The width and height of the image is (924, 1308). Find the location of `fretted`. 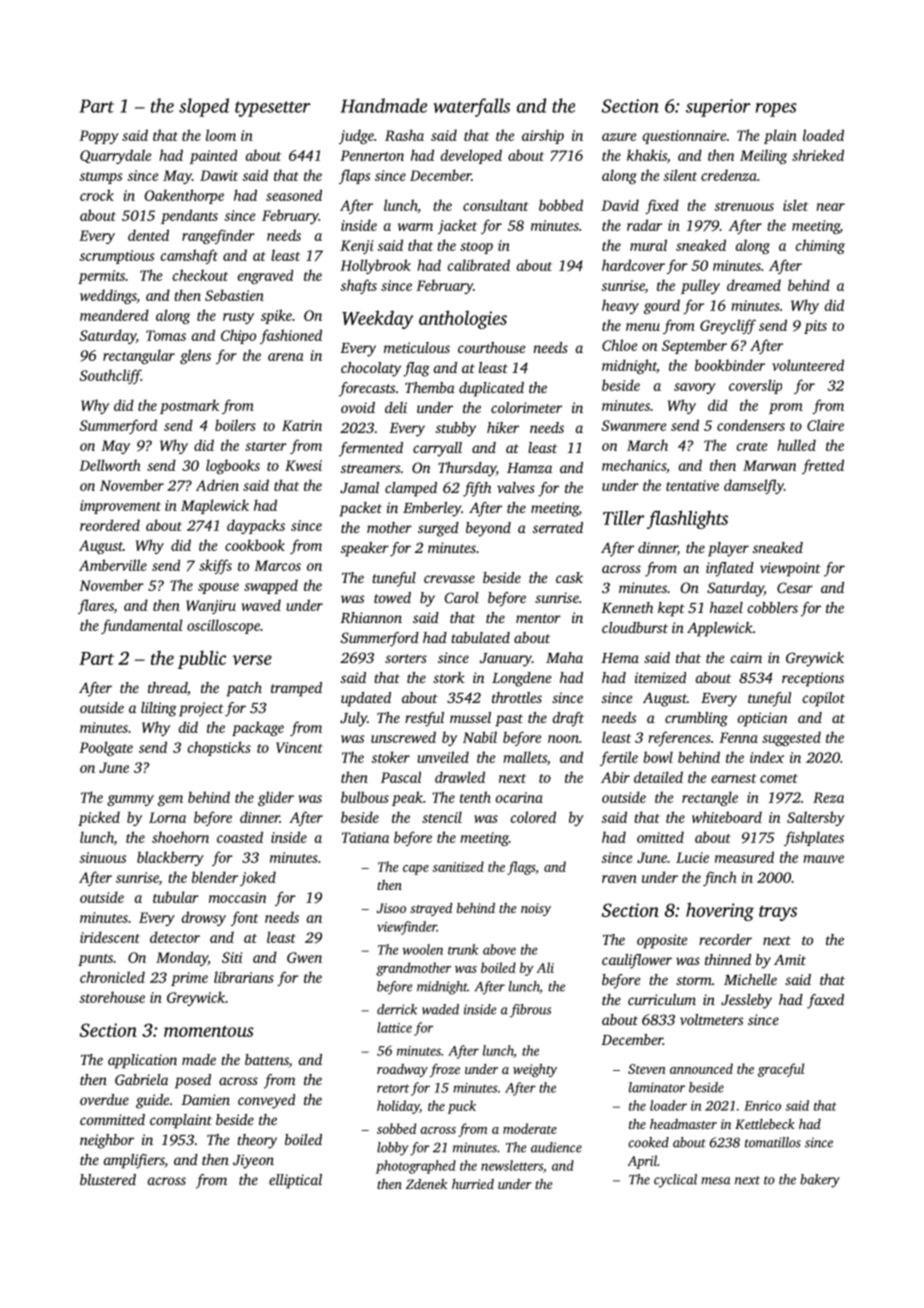

fretted is located at coordinates (823, 466).
